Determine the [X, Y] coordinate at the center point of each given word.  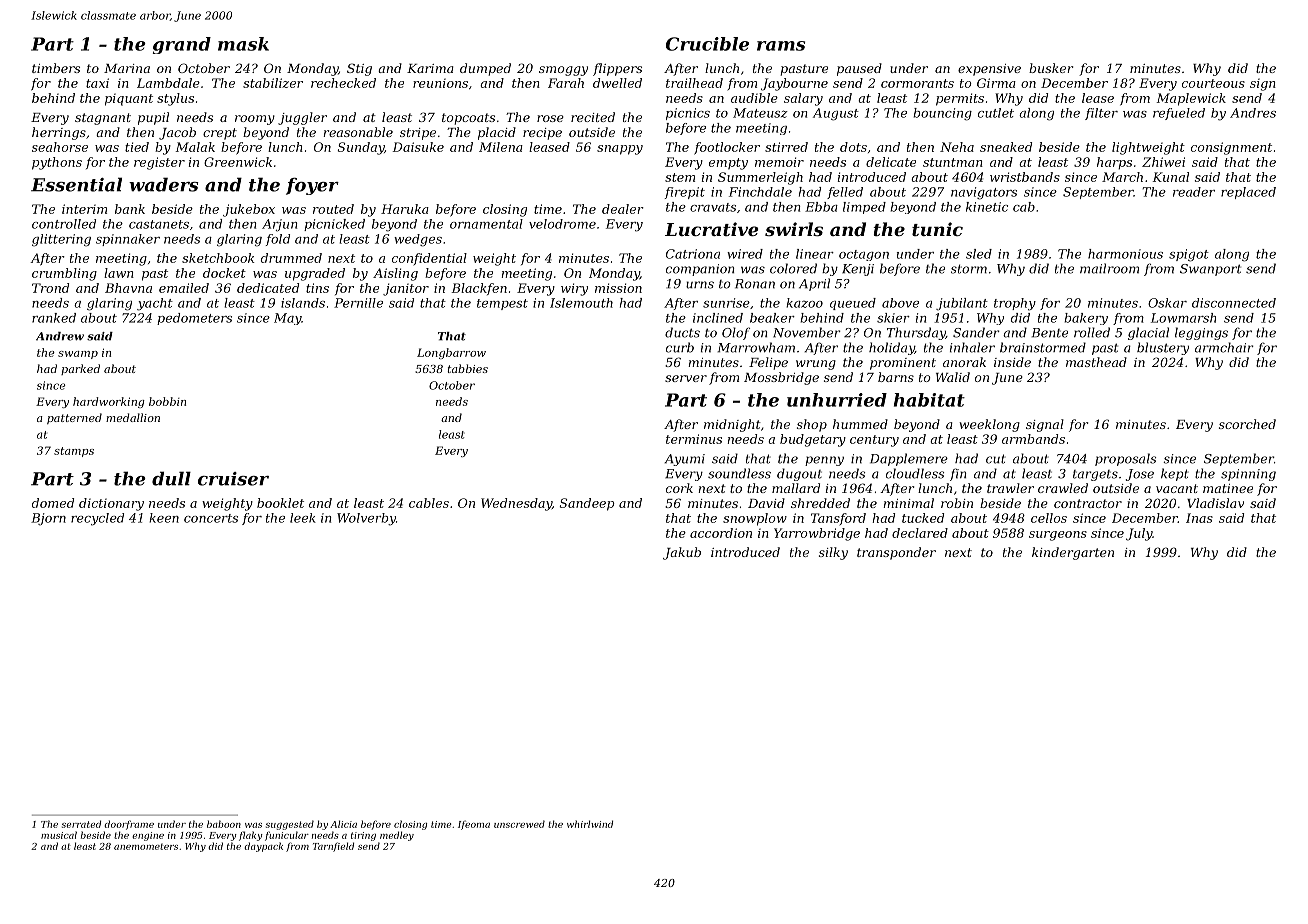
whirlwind [590, 824]
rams [781, 46]
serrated [81, 824]
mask [243, 44]
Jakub [682, 553]
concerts [211, 518]
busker [1051, 68]
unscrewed [519, 824]
